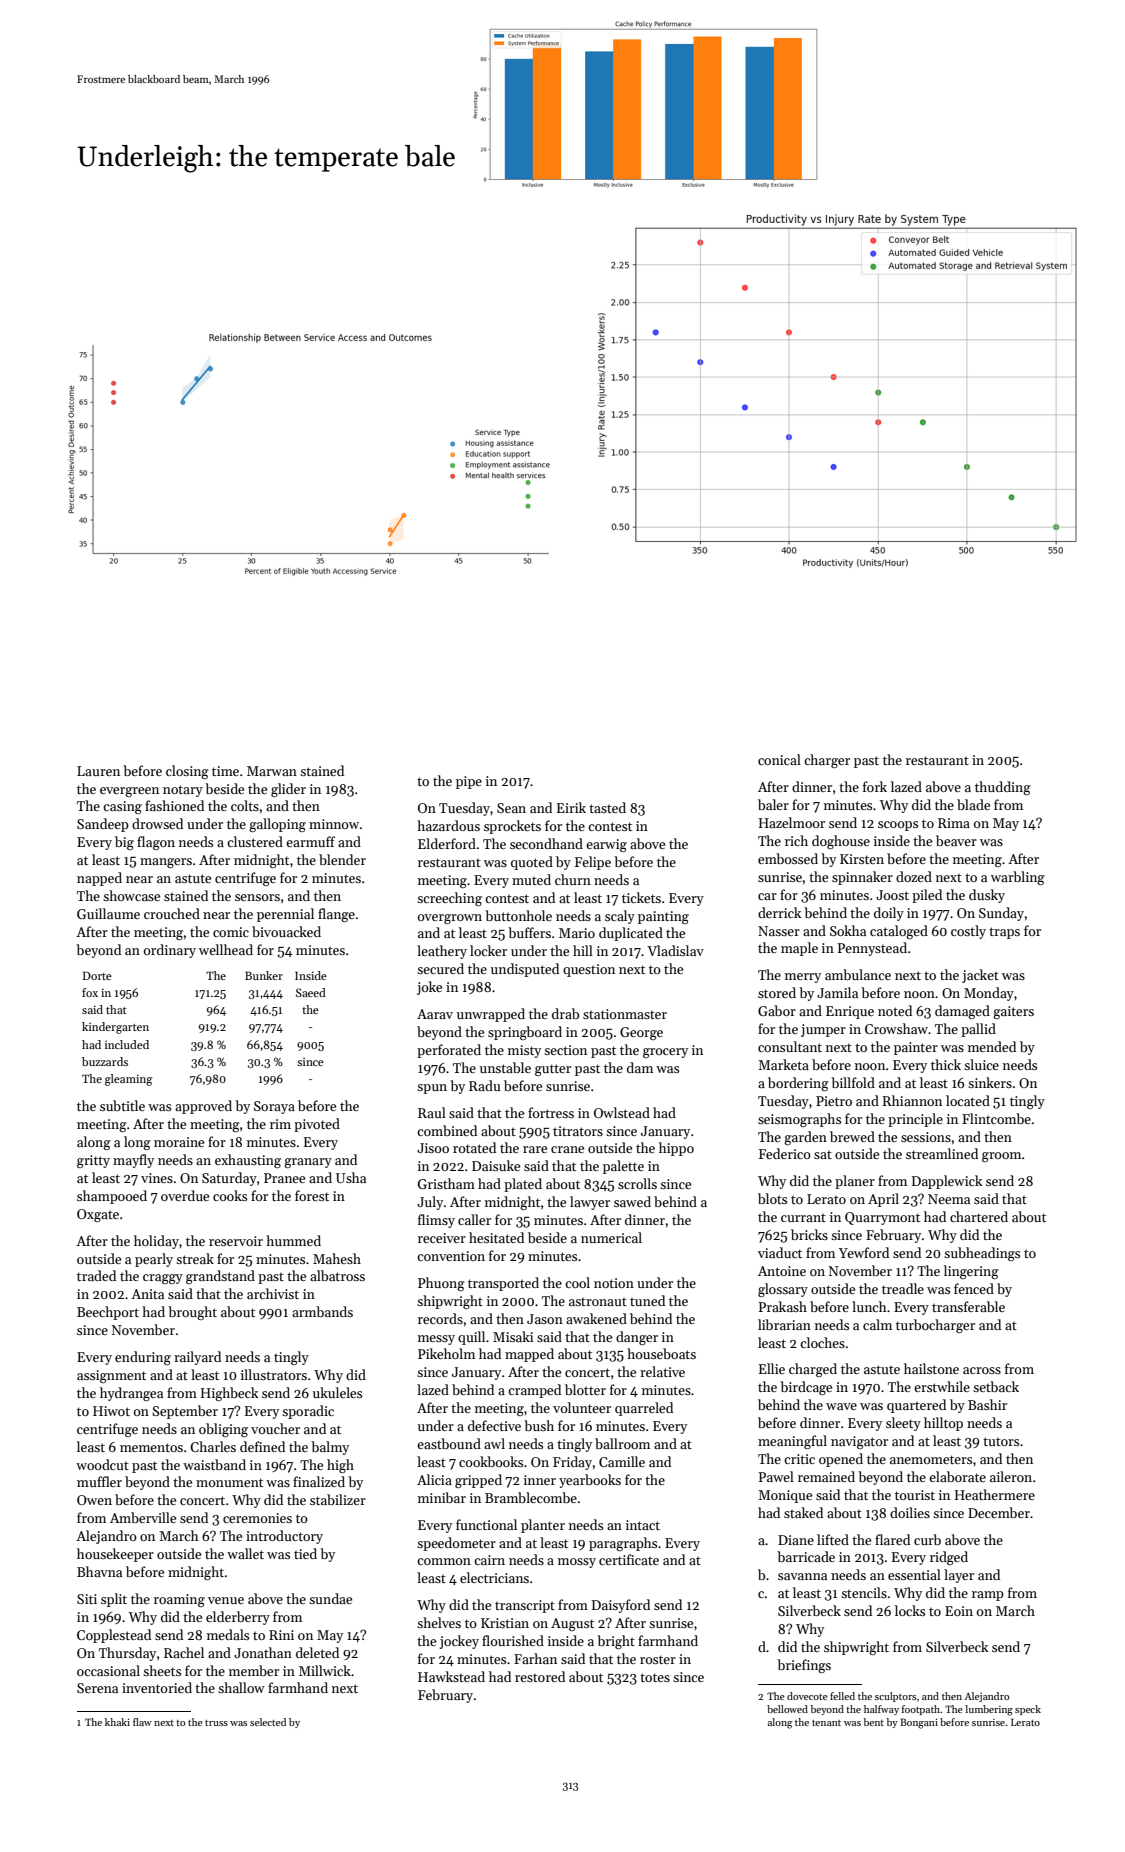 This image has height=1852, width=1125. Describe the element at coordinates (128, 1080) in the image. I see `gleaming` at that location.
